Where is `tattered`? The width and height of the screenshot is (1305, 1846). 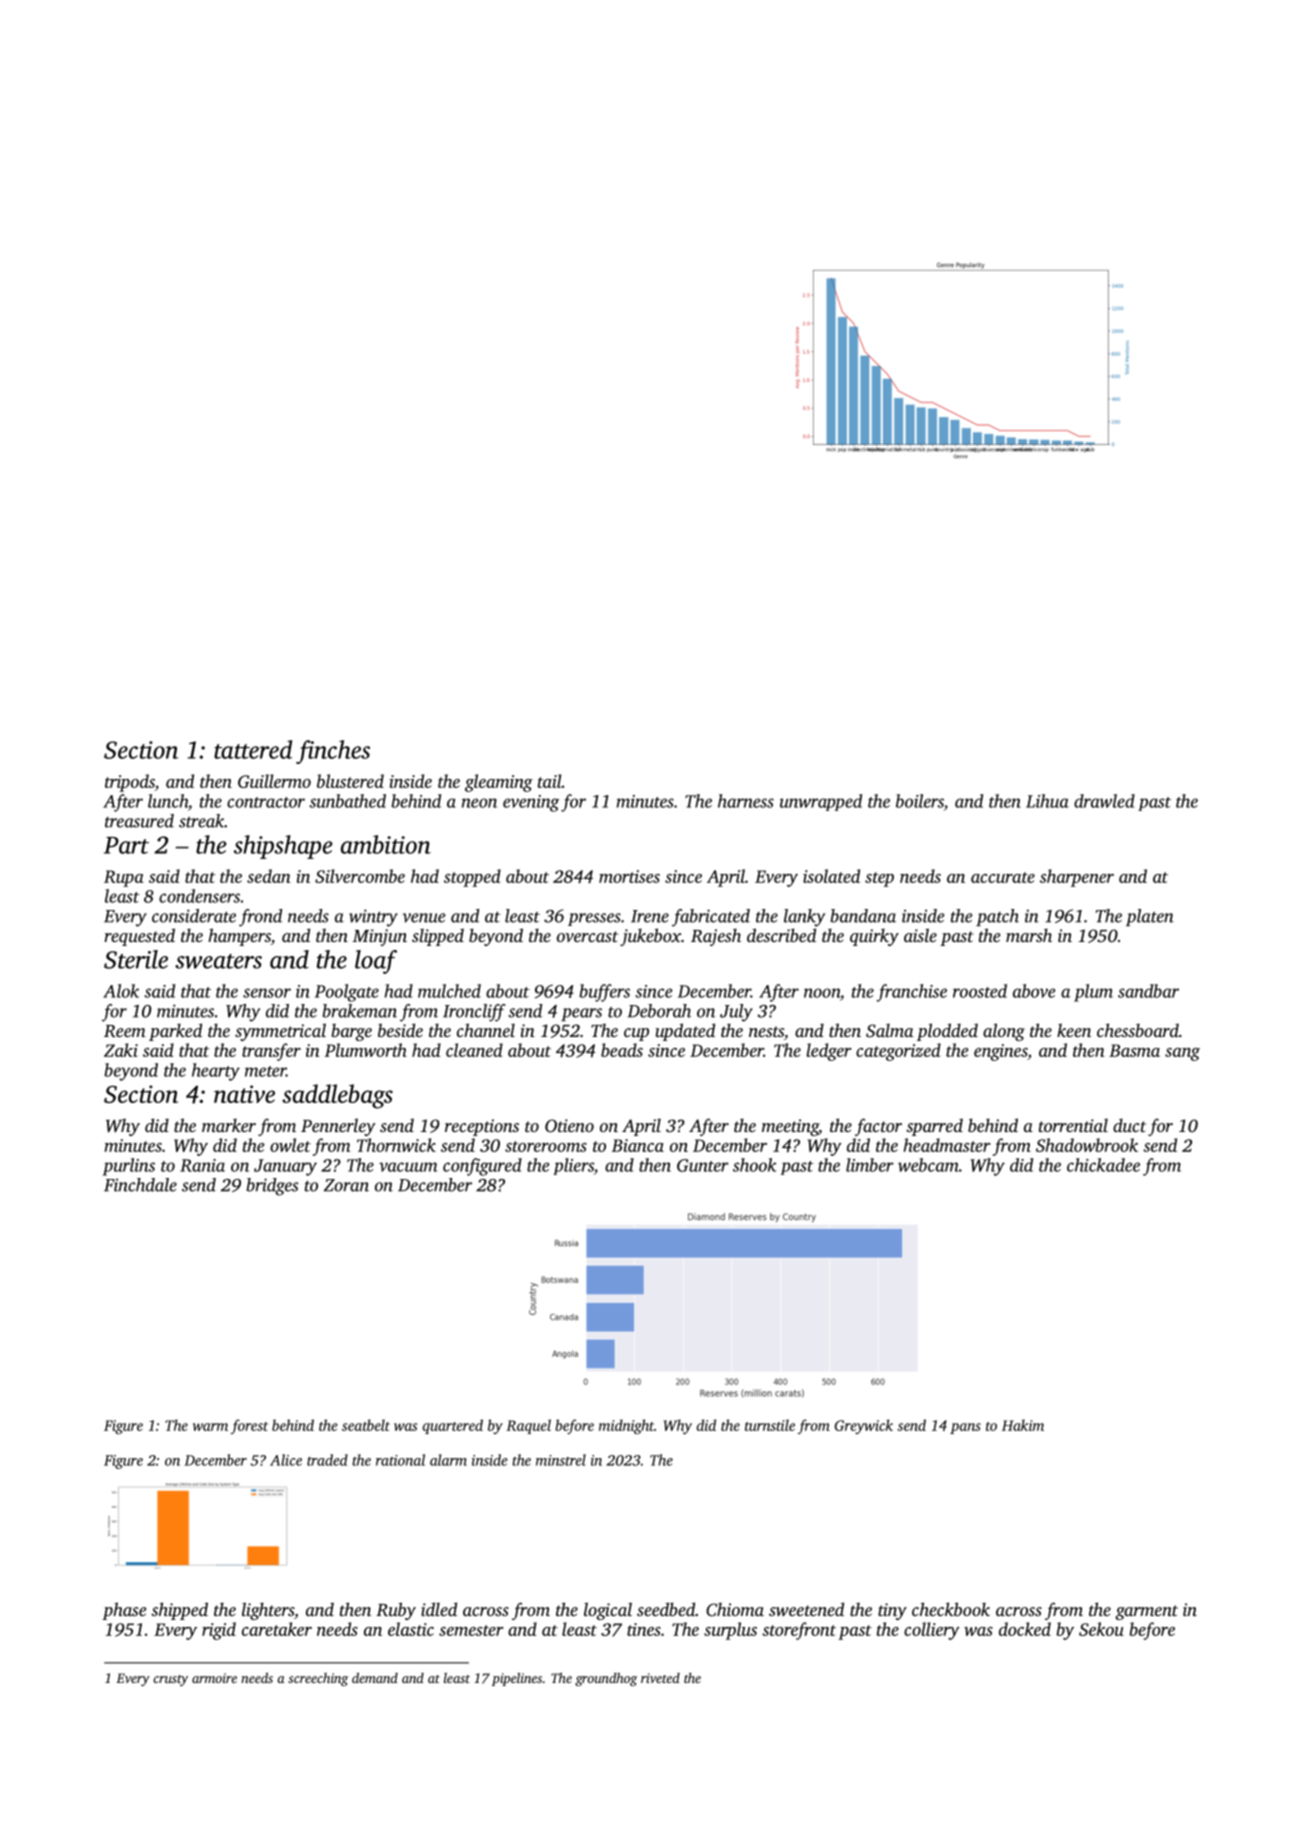 tattered is located at coordinates (253, 749).
